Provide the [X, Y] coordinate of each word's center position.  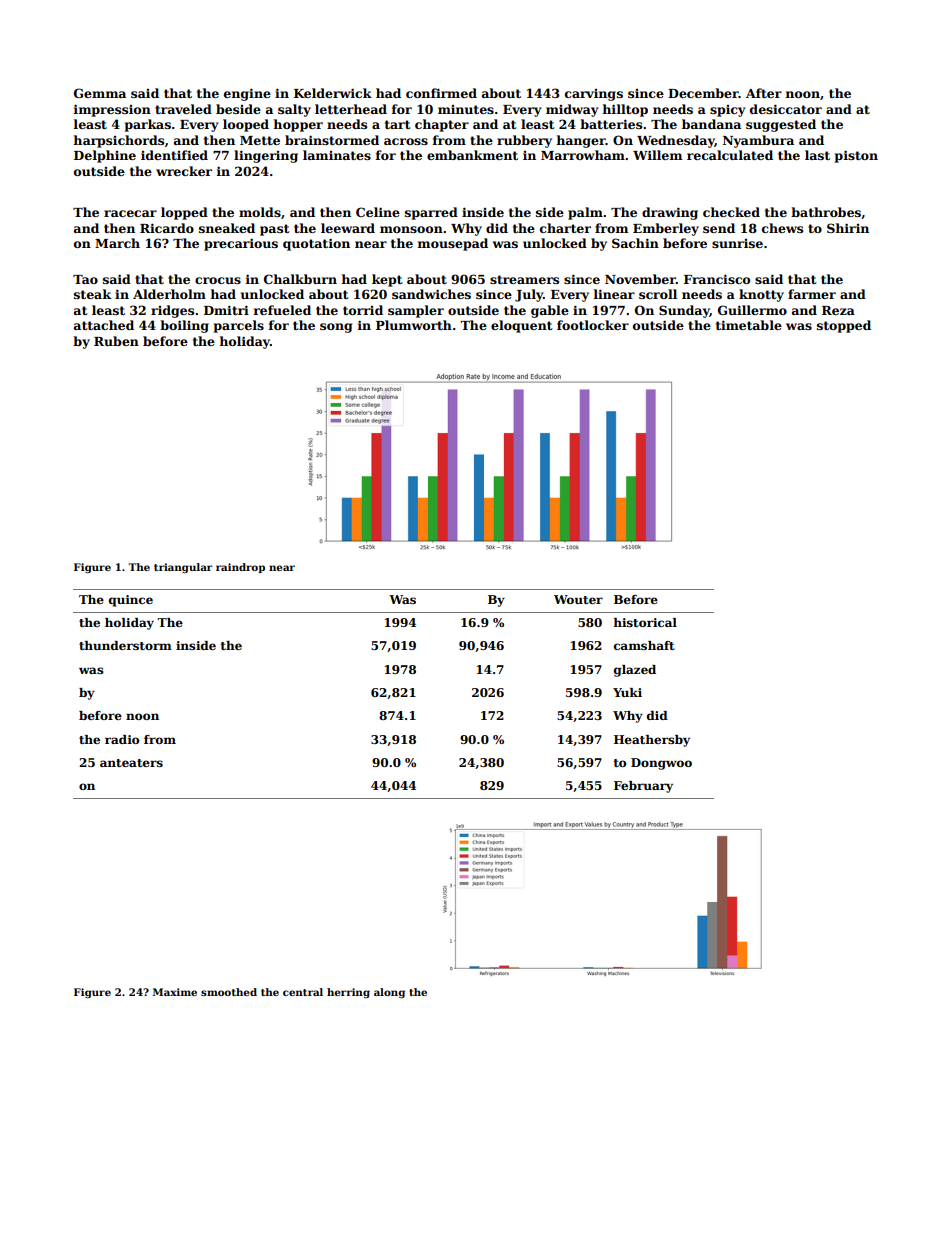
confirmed [441, 93]
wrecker [184, 171]
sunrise [737, 243]
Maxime [175, 992]
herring [348, 993]
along [389, 993]
